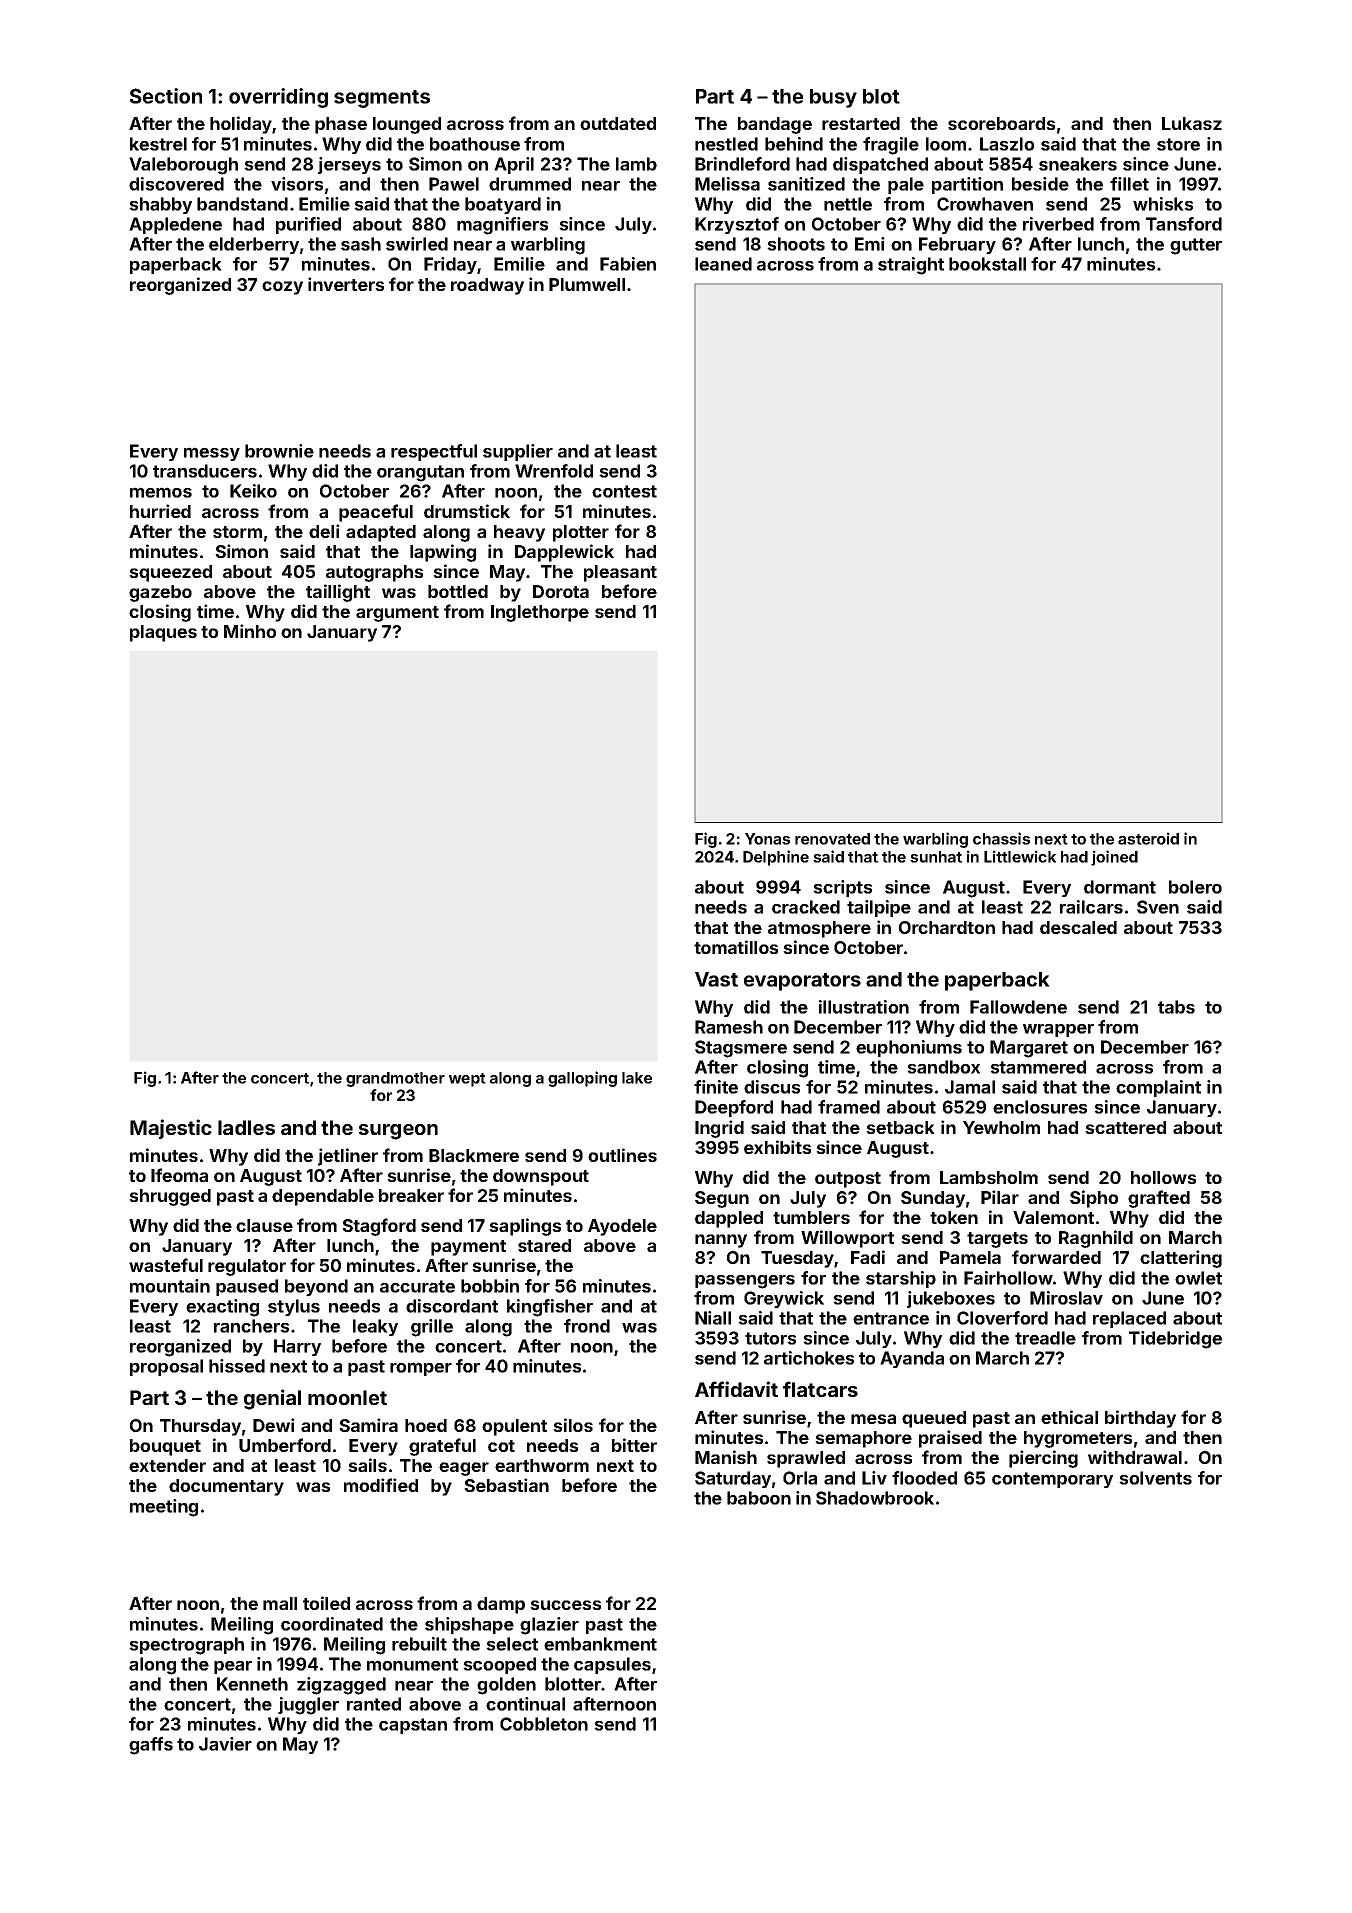 This image has height=1913, width=1352. What do you see at coordinates (530, 184) in the image?
I see `drummed` at bounding box center [530, 184].
